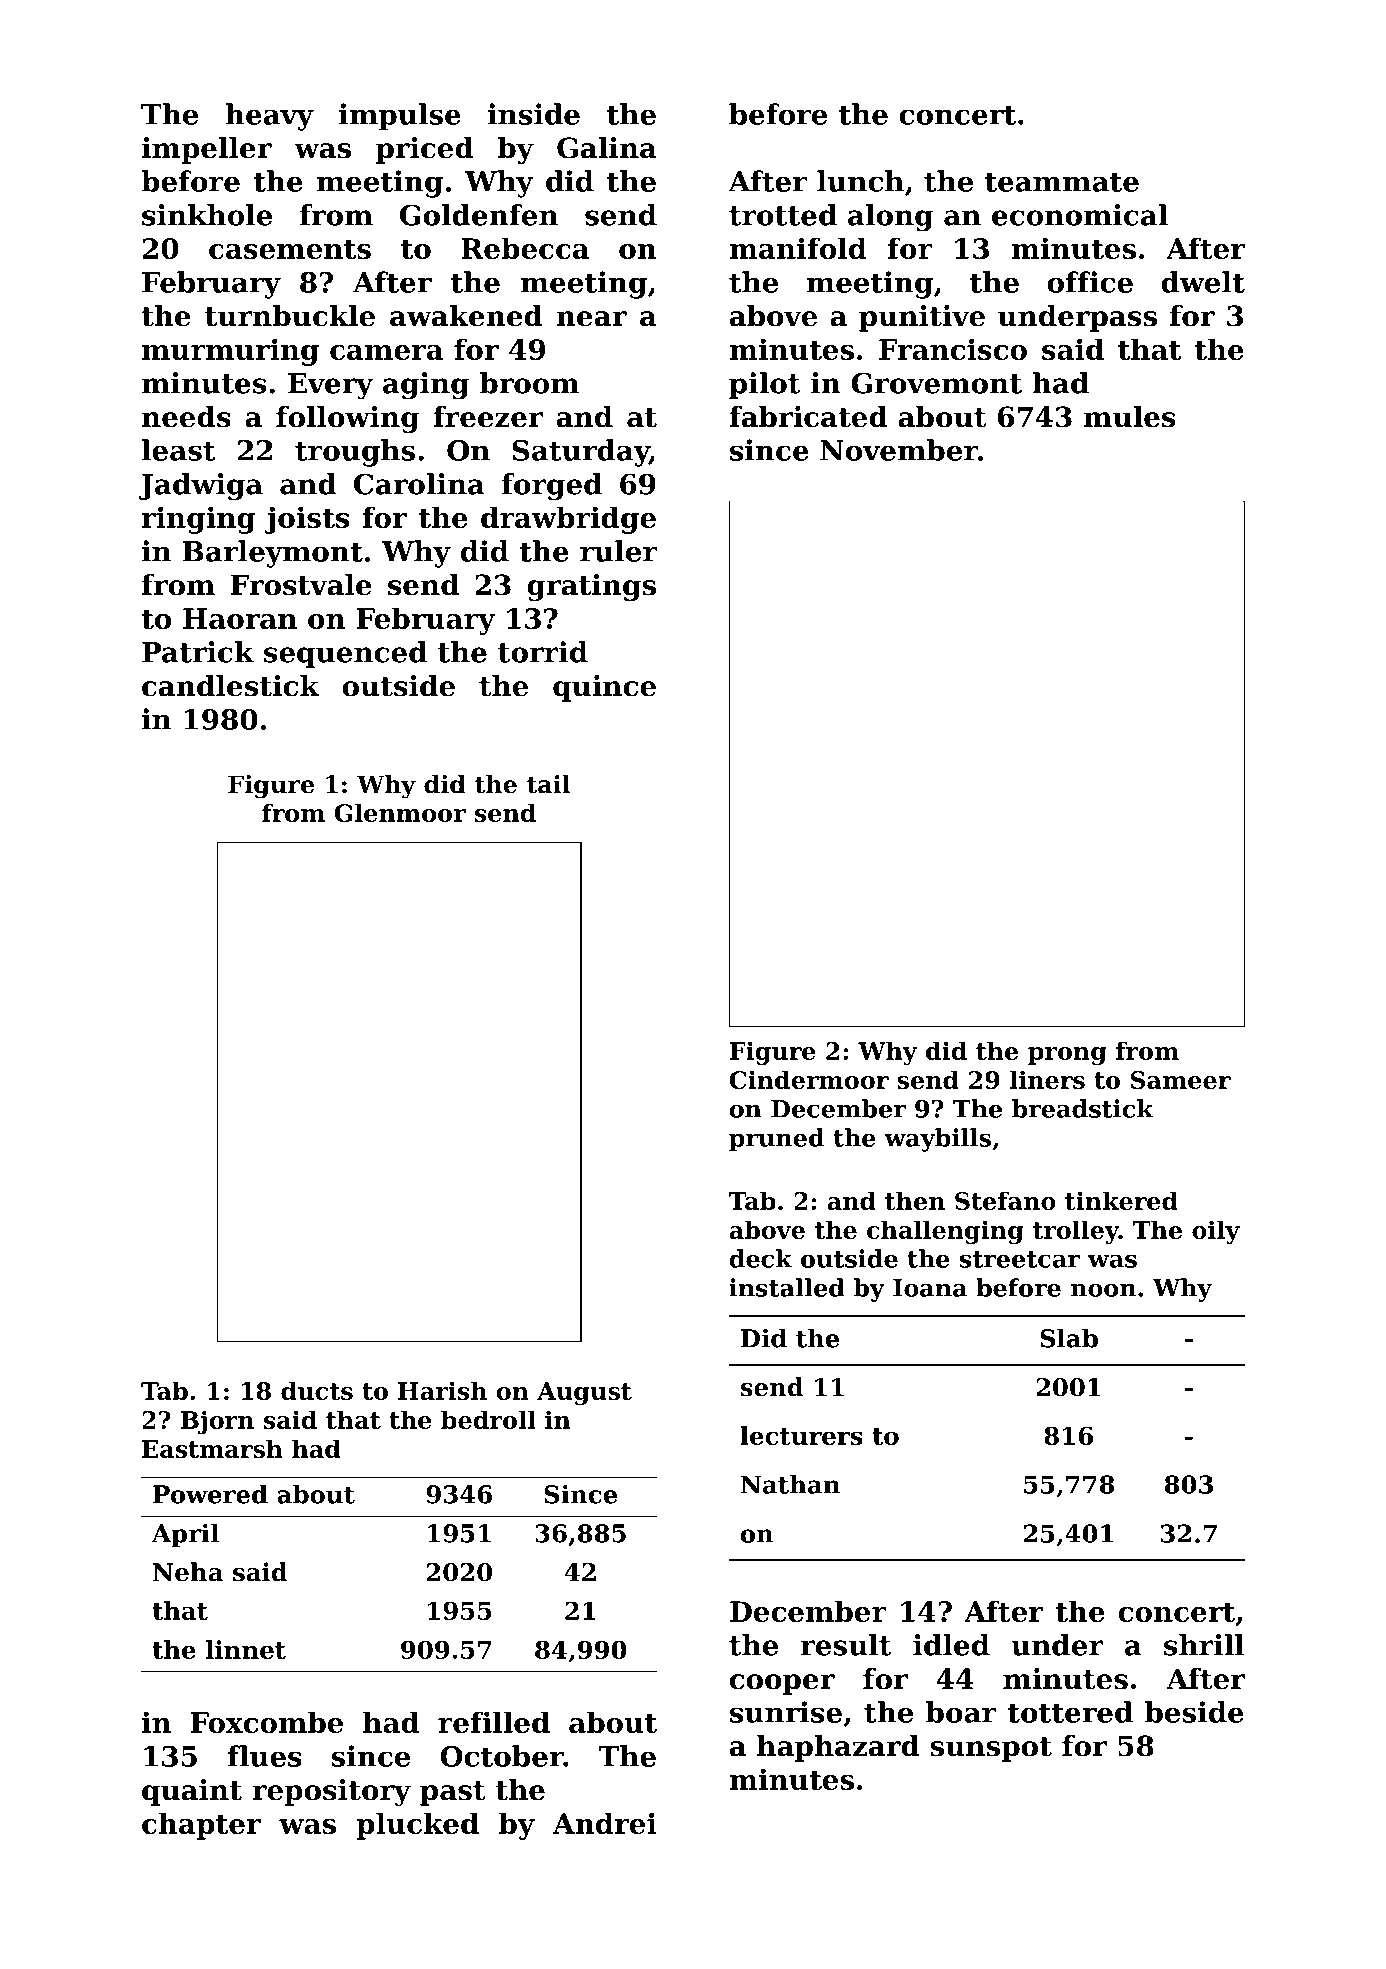 The image size is (1386, 1969). I want to click on Bjorn, so click(217, 1422).
